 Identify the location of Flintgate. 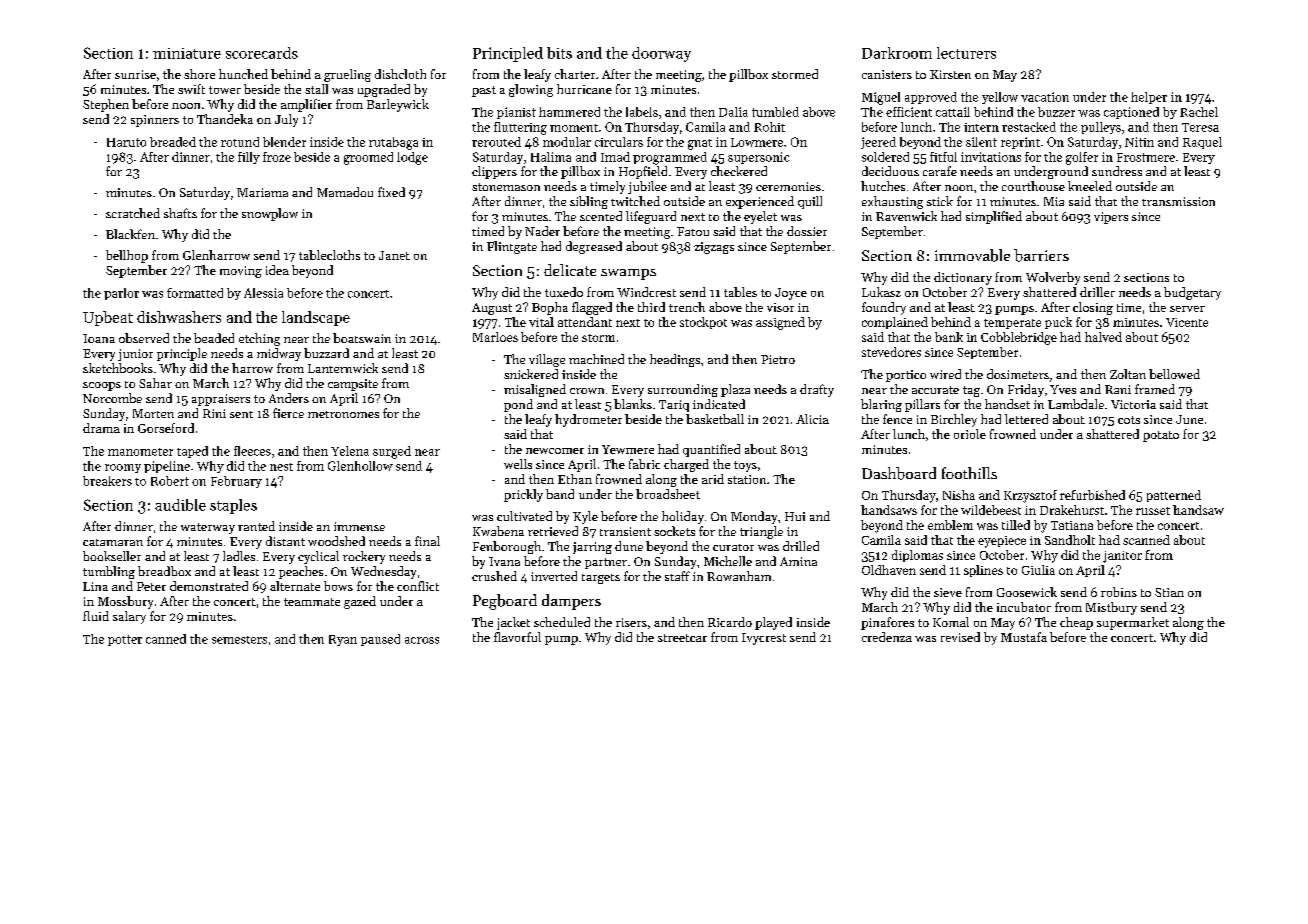
(512, 247).
